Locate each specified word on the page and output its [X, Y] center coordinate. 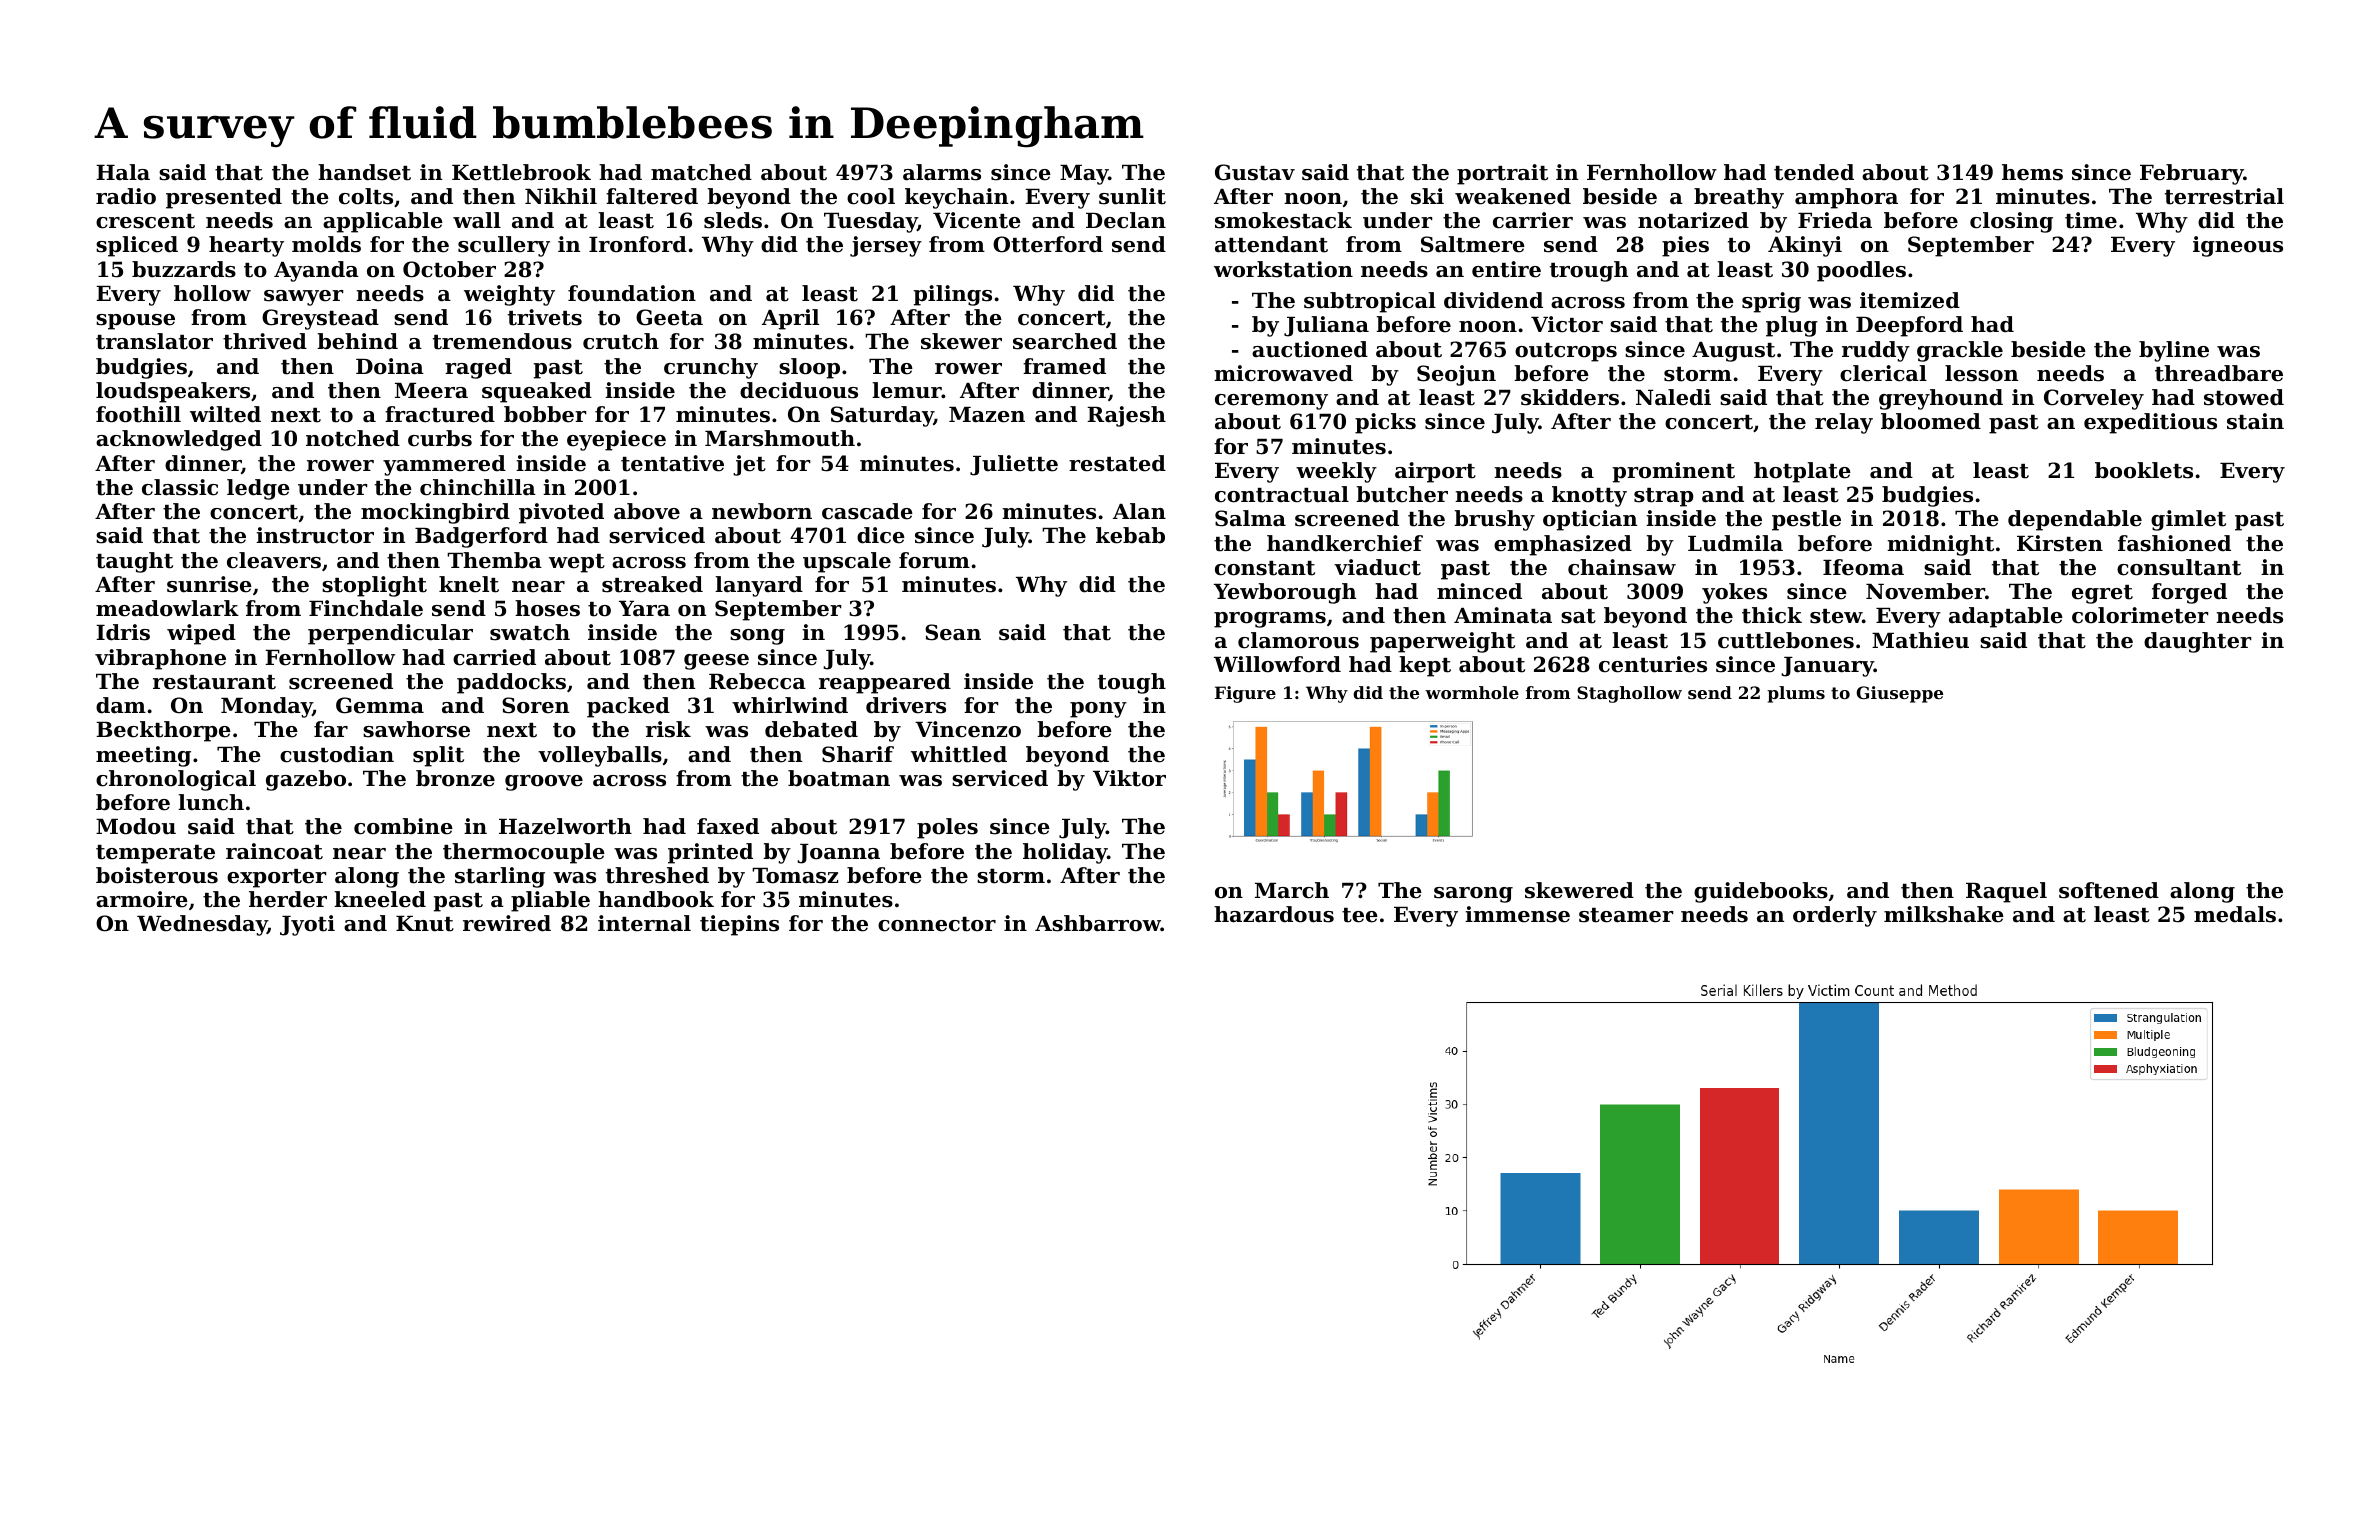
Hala [123, 172]
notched [353, 438]
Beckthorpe [163, 731]
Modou [136, 826]
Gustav [1255, 172]
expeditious [2150, 423]
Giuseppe [1899, 694]
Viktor [1129, 778]
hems [2032, 172]
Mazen [987, 415]
